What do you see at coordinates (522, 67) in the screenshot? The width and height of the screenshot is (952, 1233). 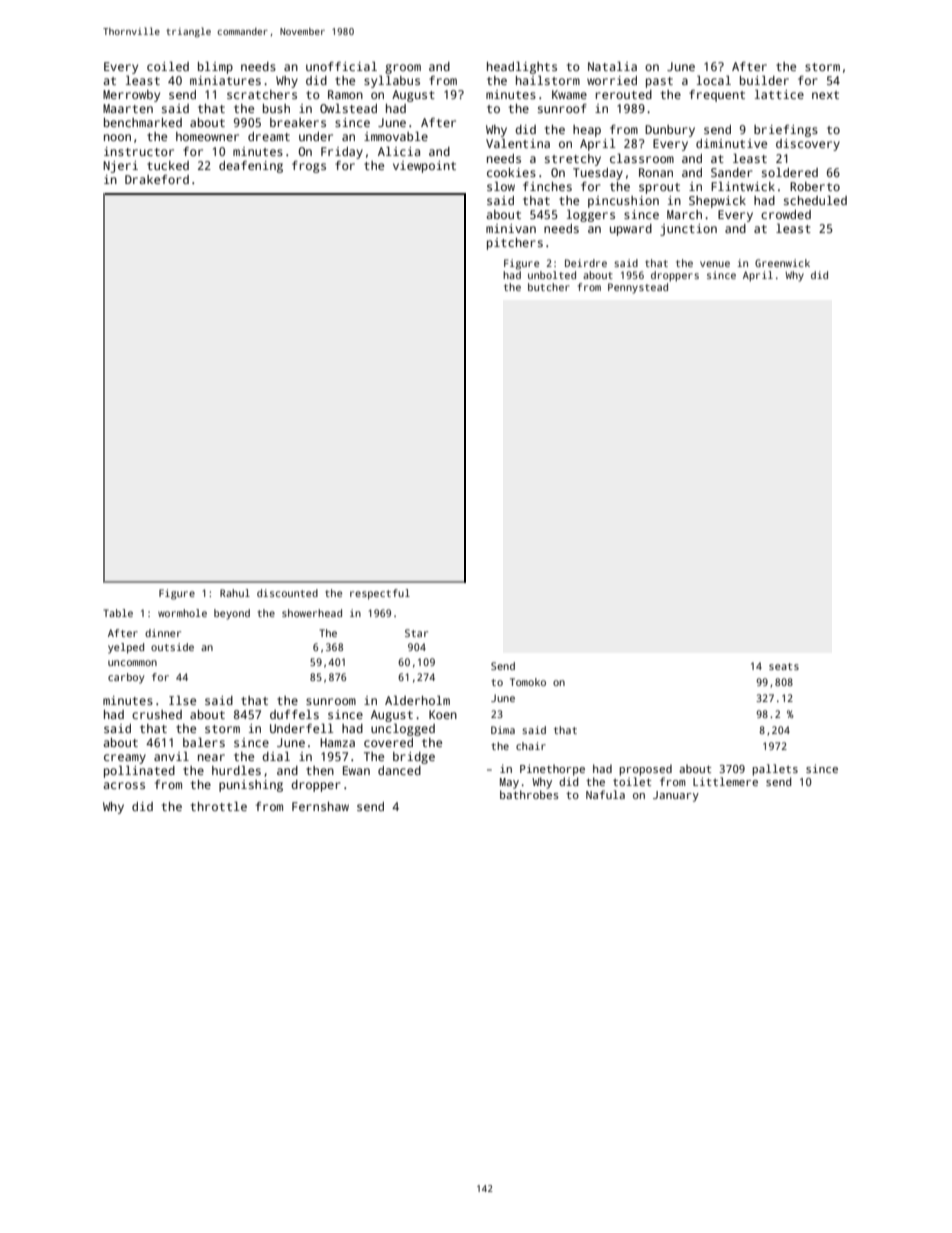 I see `headlights` at bounding box center [522, 67].
